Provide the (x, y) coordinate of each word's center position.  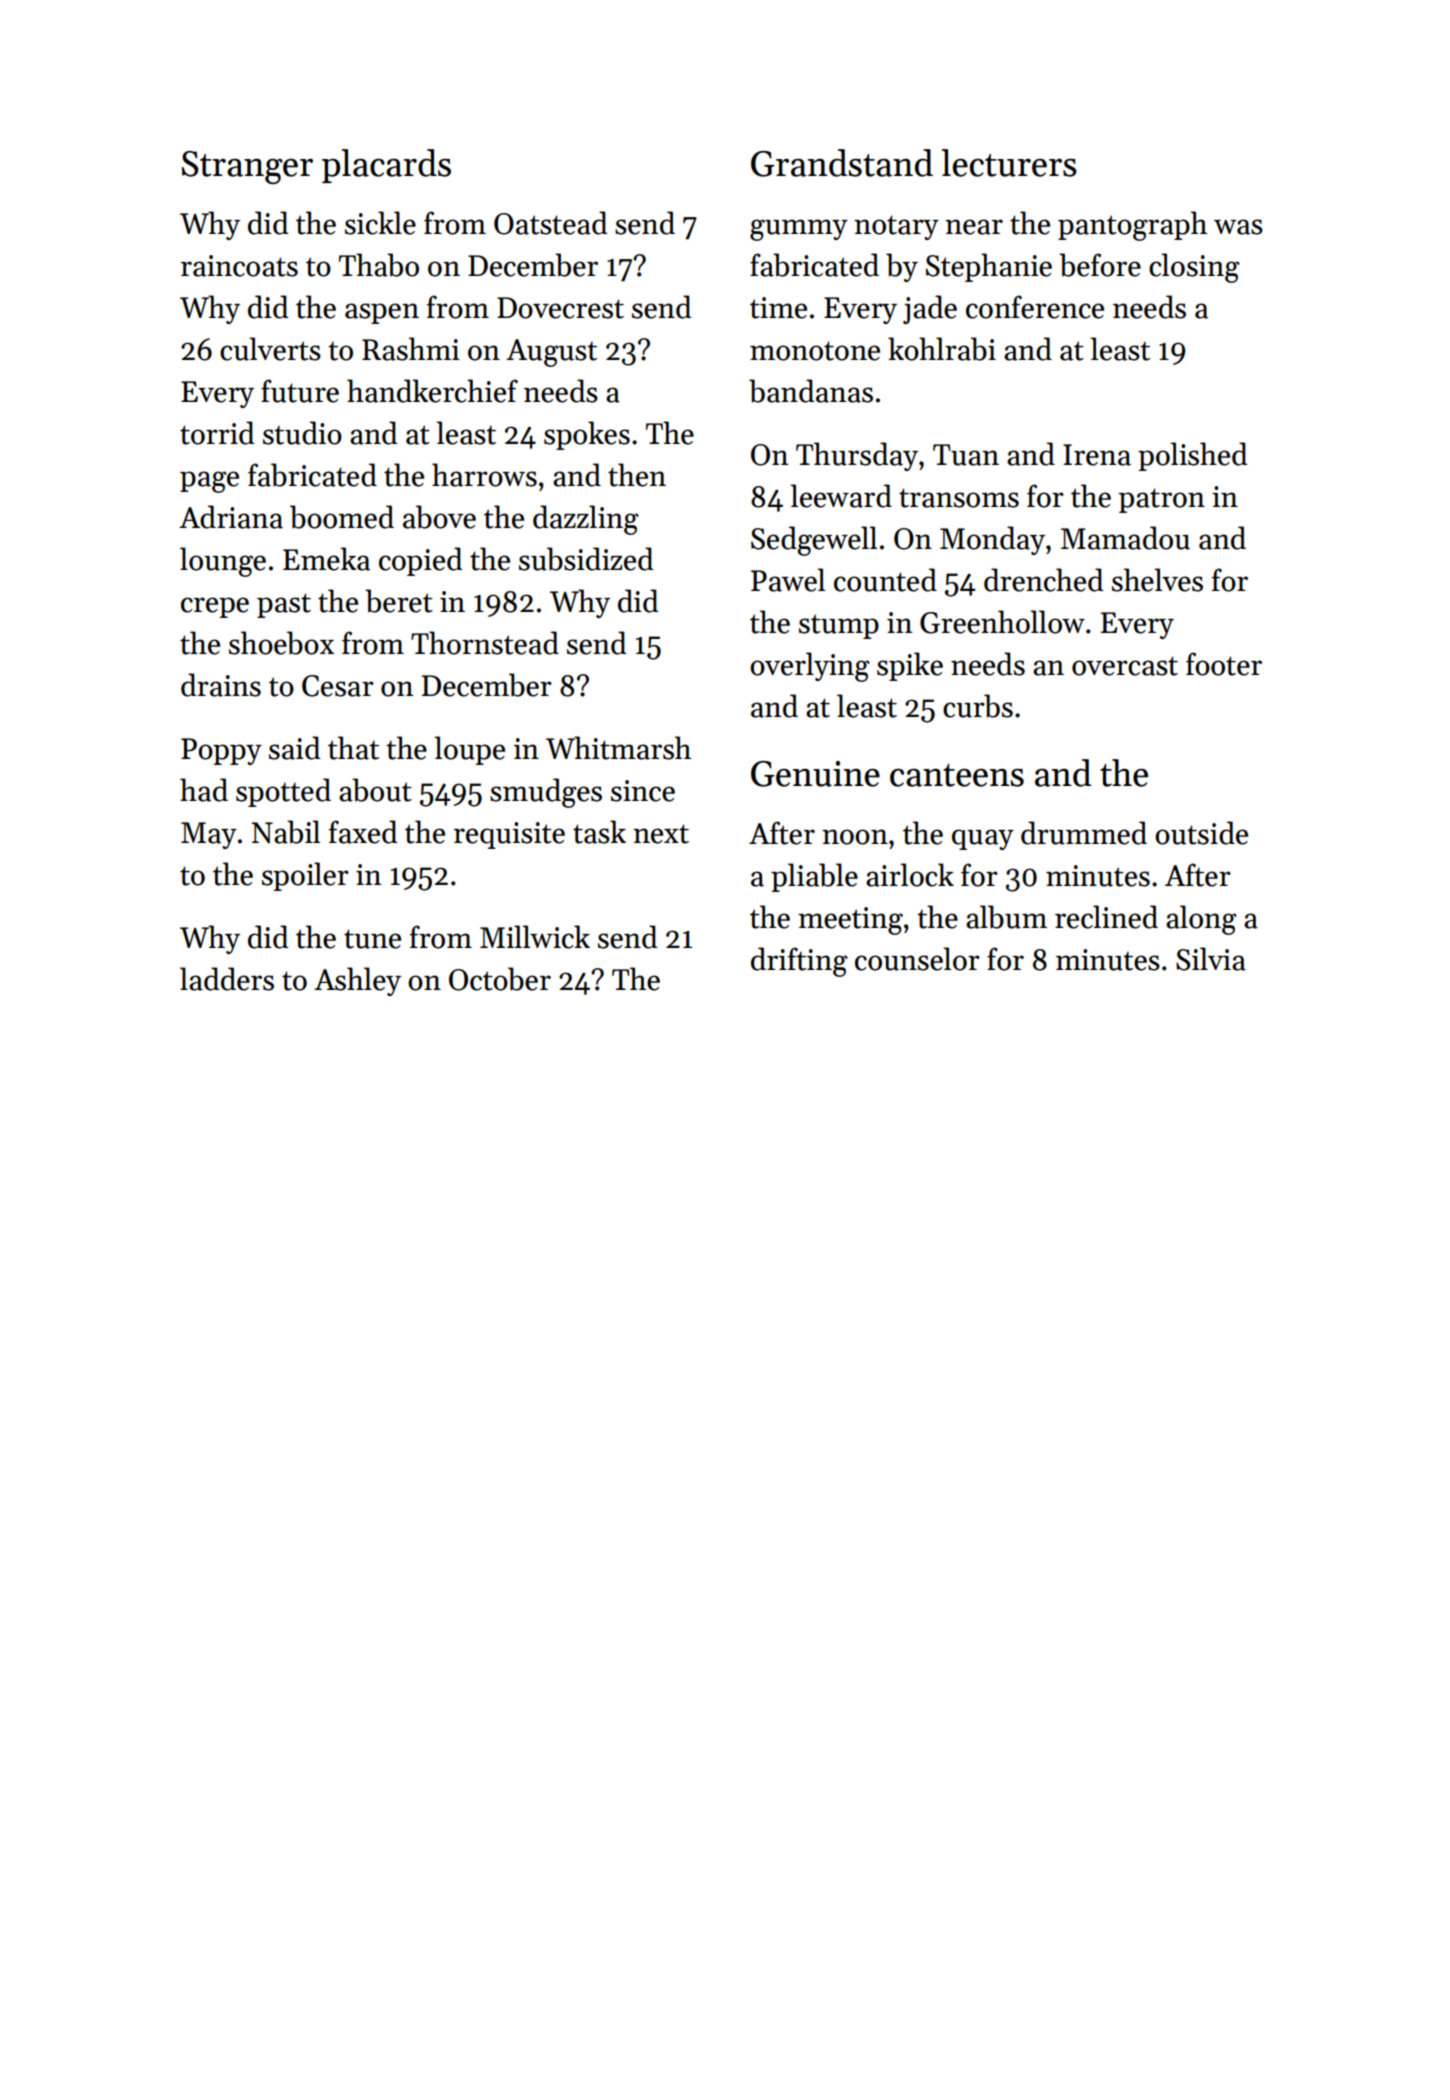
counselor (917, 959)
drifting (799, 962)
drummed (1084, 833)
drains (221, 685)
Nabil (286, 832)
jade (930, 309)
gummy (799, 230)
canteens (957, 775)
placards (386, 166)
